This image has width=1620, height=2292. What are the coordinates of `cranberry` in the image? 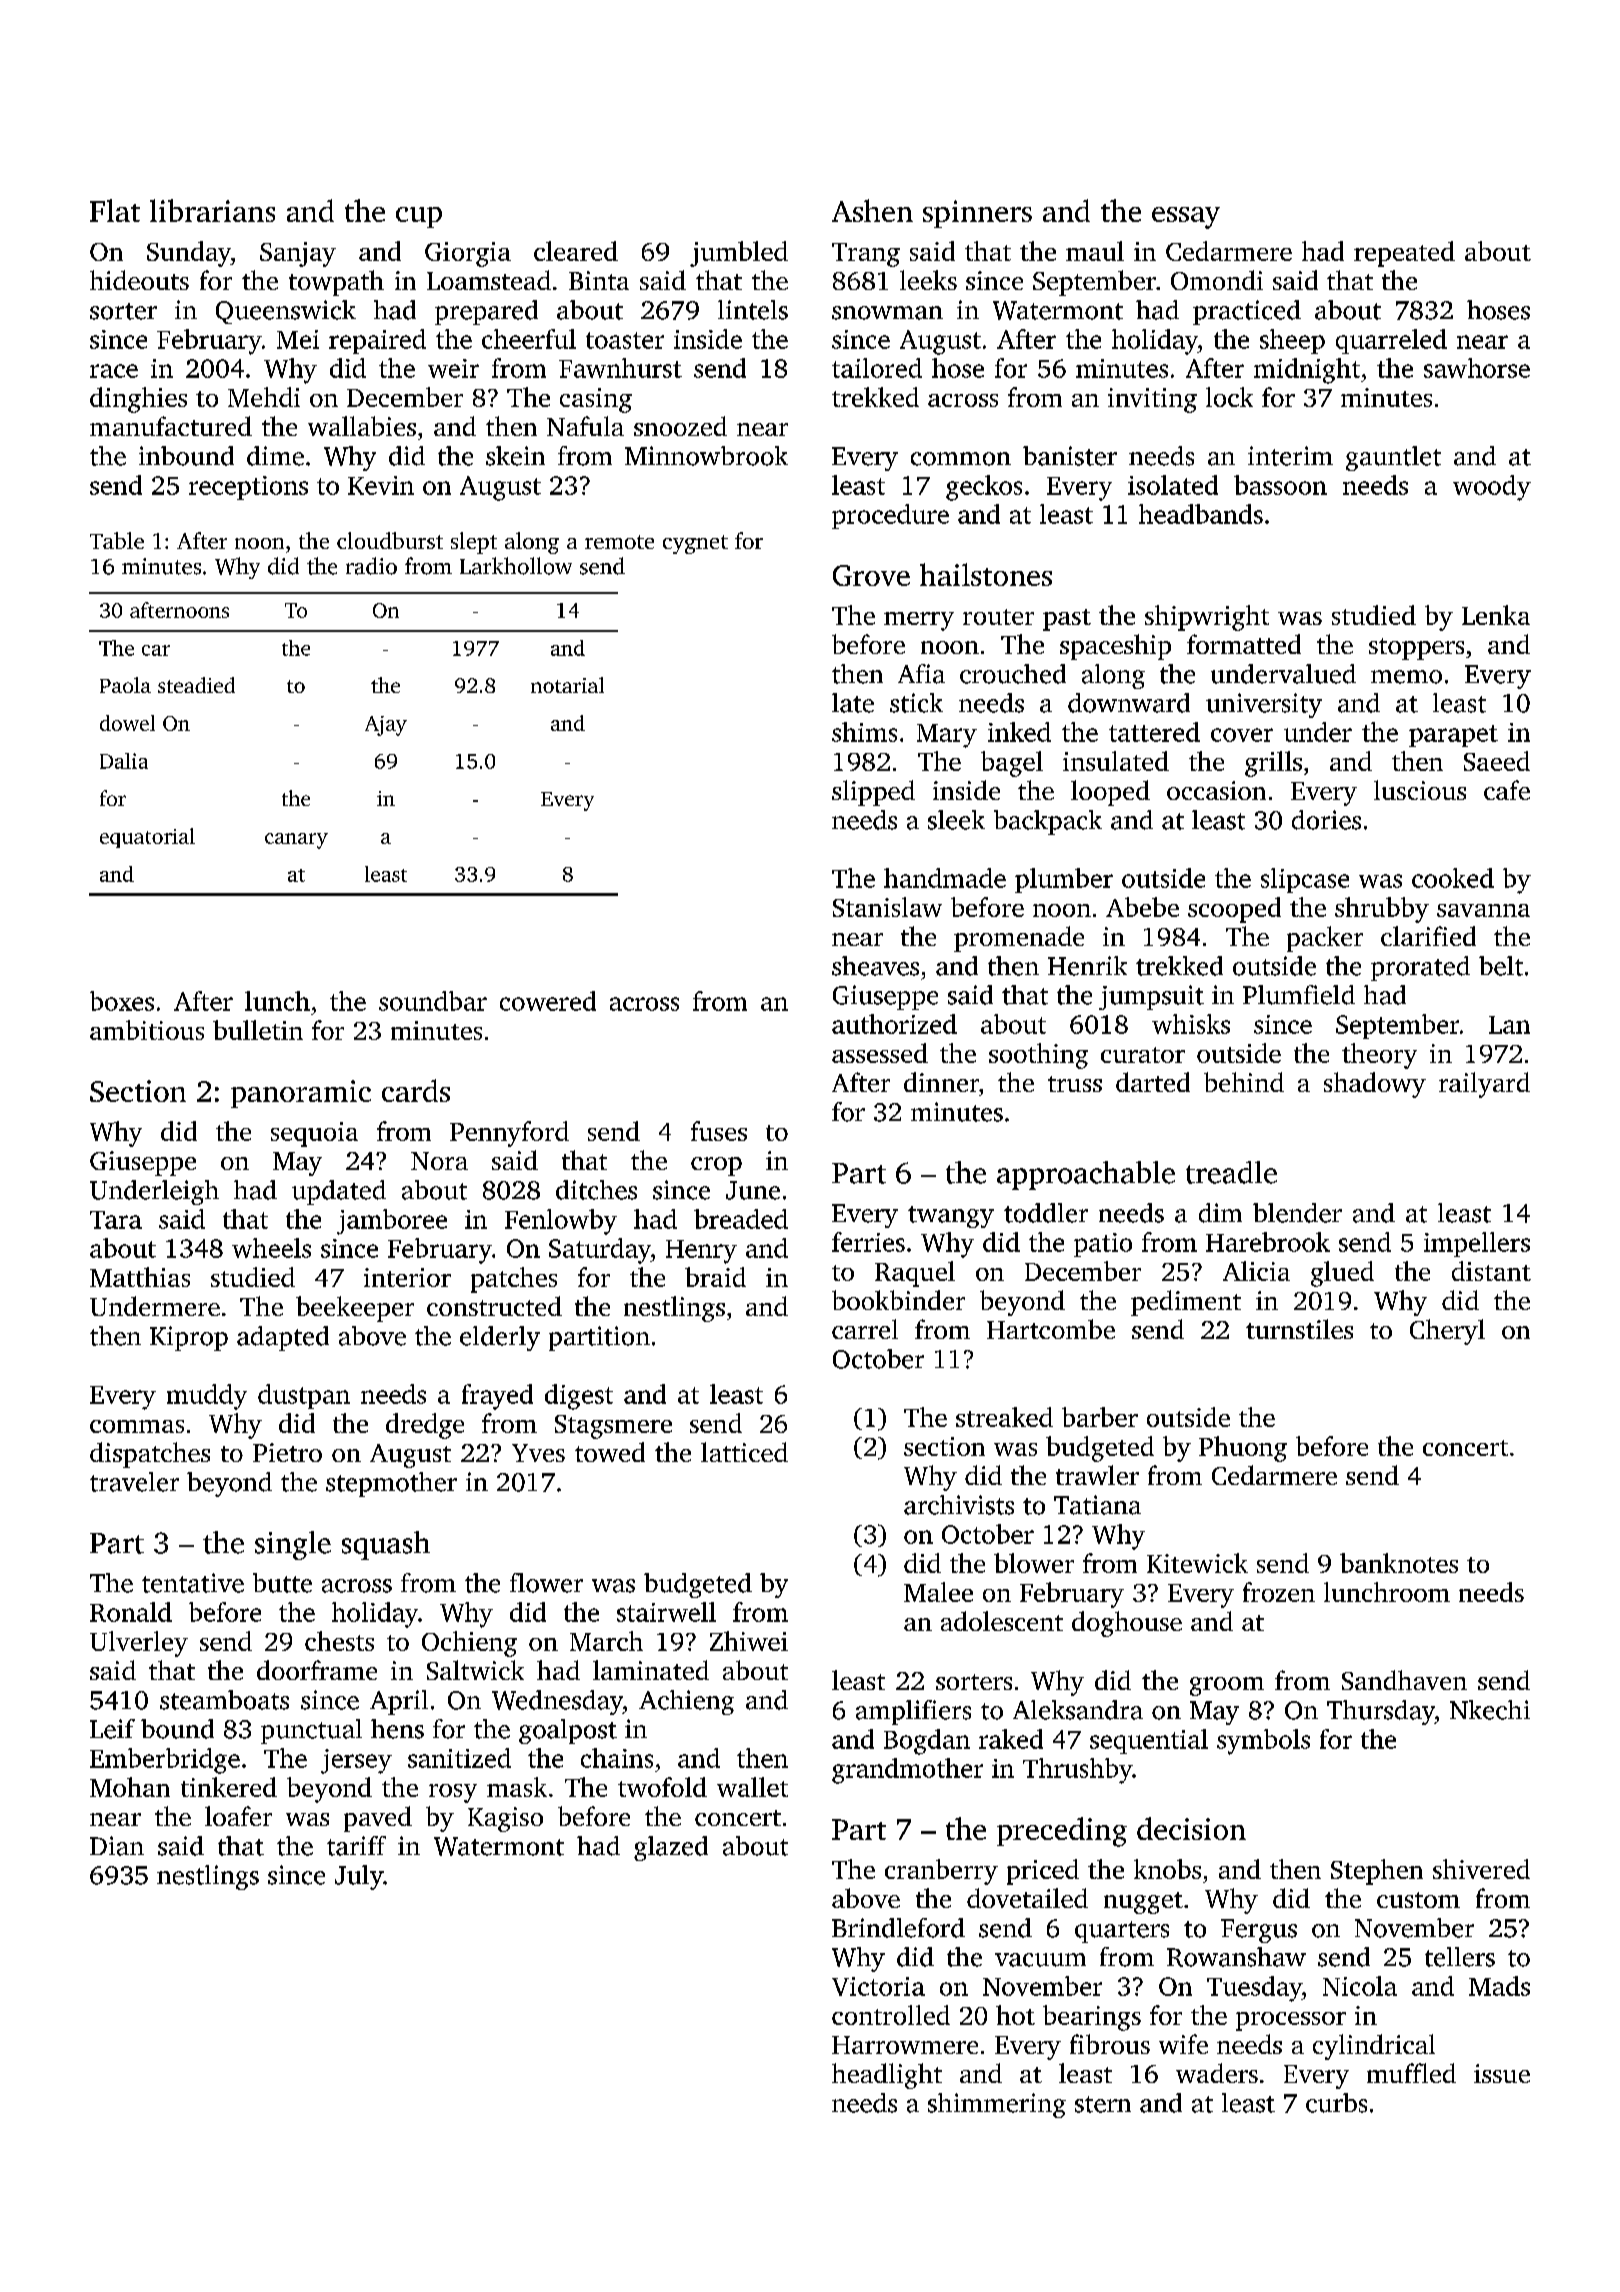 It's located at (941, 1872).
